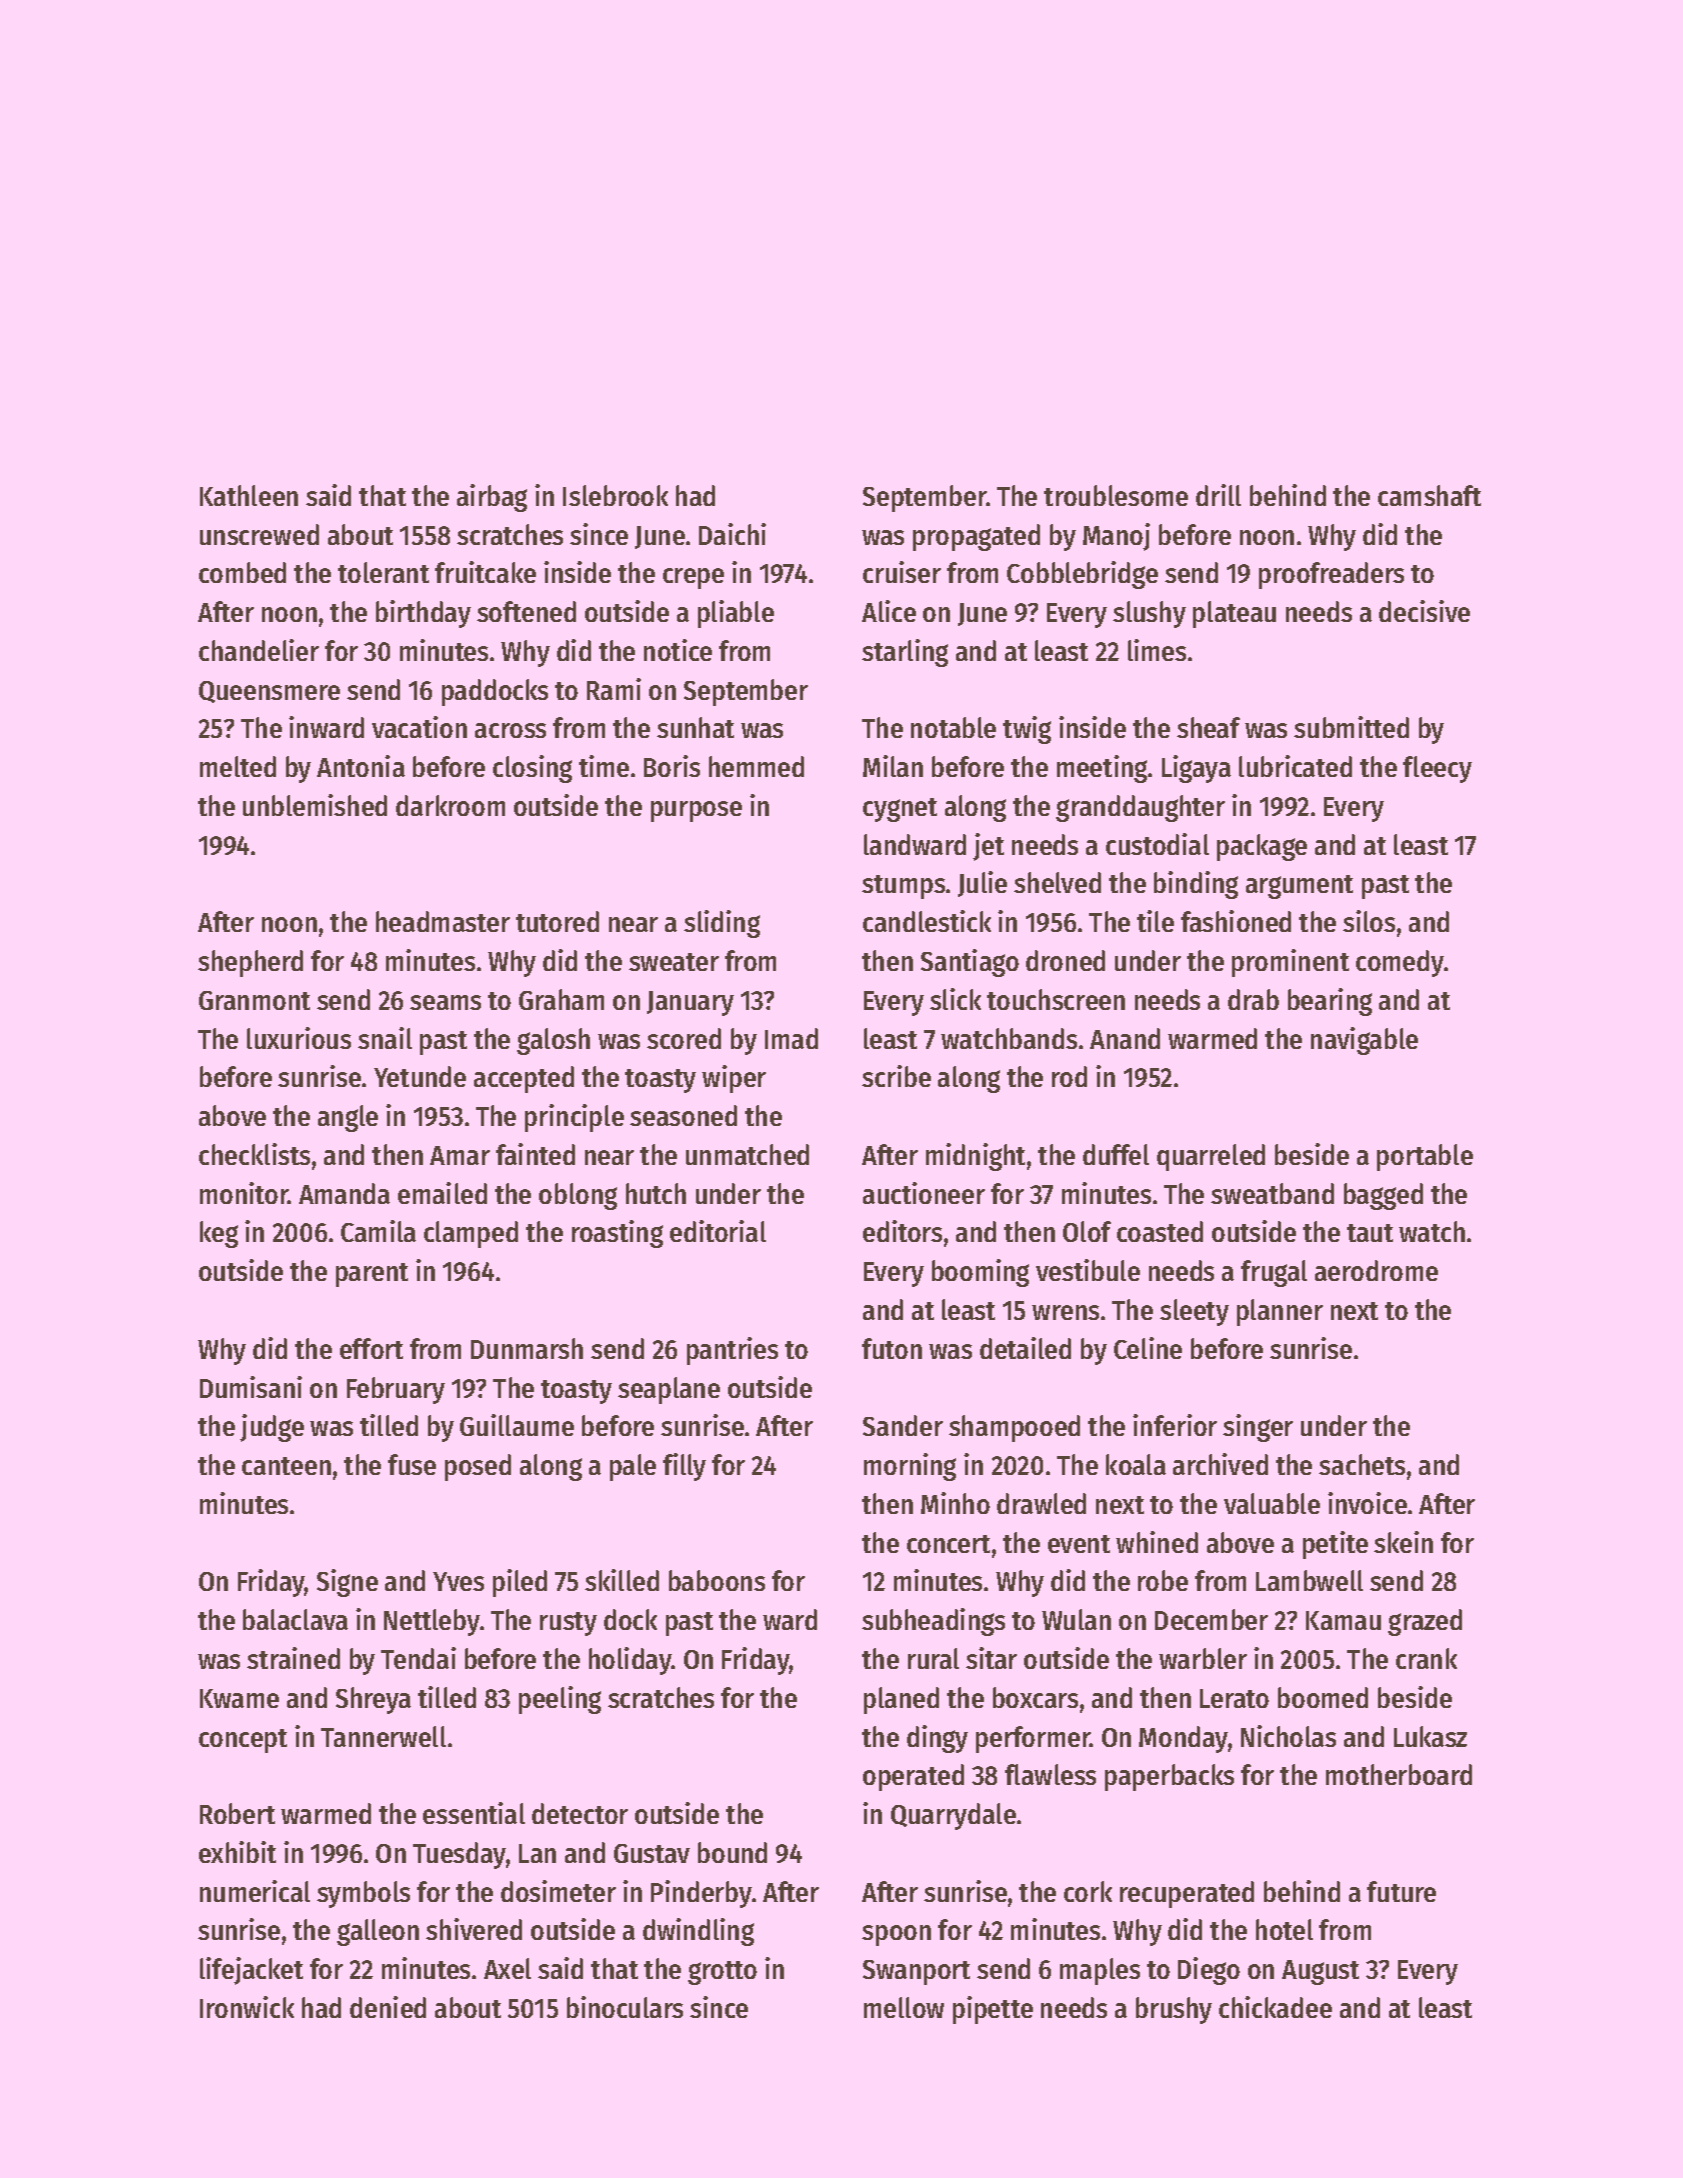 The height and width of the page is (2178, 1683). Describe the element at coordinates (249, 495) in the page. I see `Kathleen` at that location.
